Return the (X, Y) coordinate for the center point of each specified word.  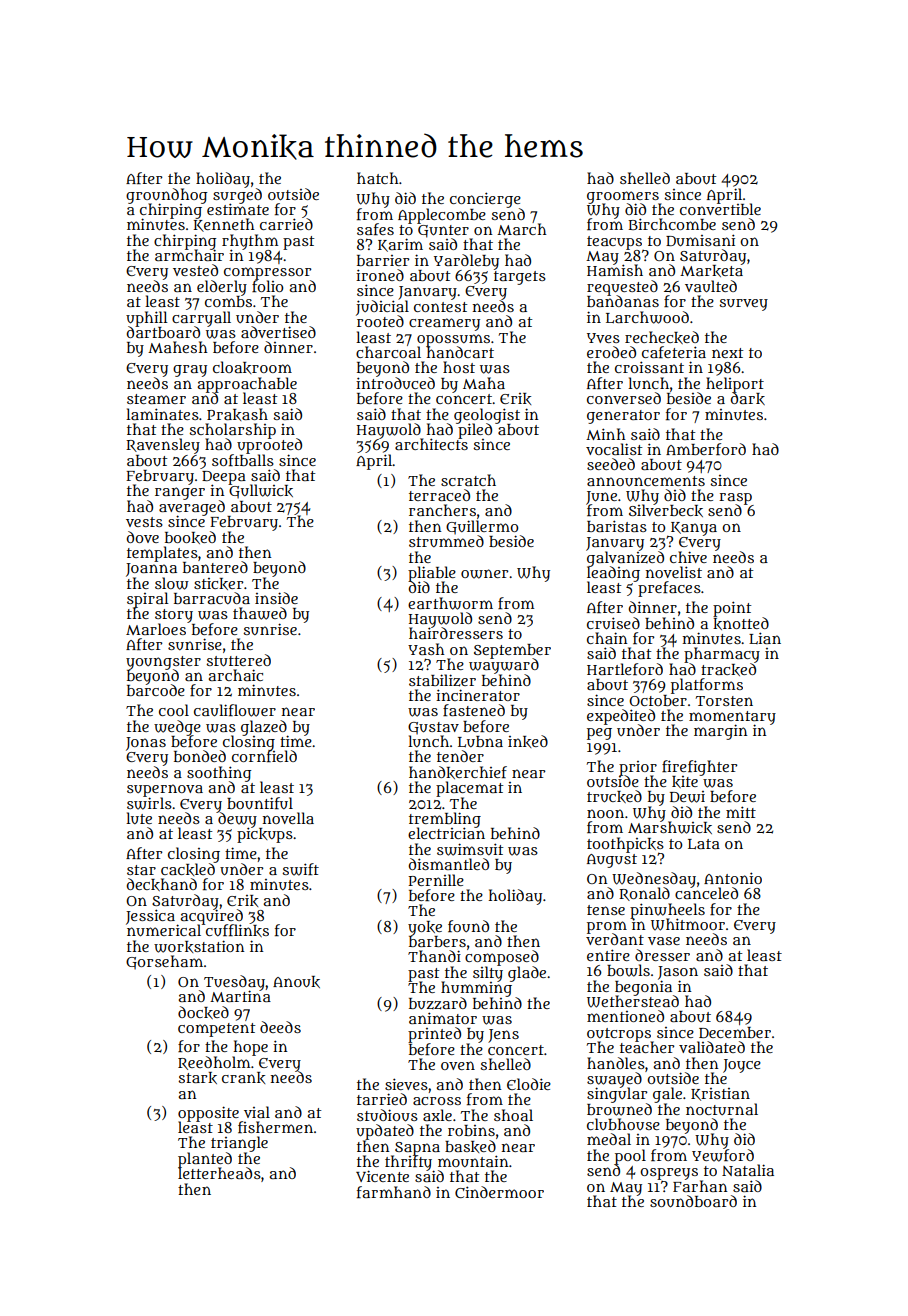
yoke (425, 928)
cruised (613, 623)
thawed (260, 613)
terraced (439, 495)
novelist (674, 572)
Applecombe (442, 216)
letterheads (219, 1173)
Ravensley (163, 446)
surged (237, 195)
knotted (741, 623)
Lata (704, 844)
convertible (720, 209)
